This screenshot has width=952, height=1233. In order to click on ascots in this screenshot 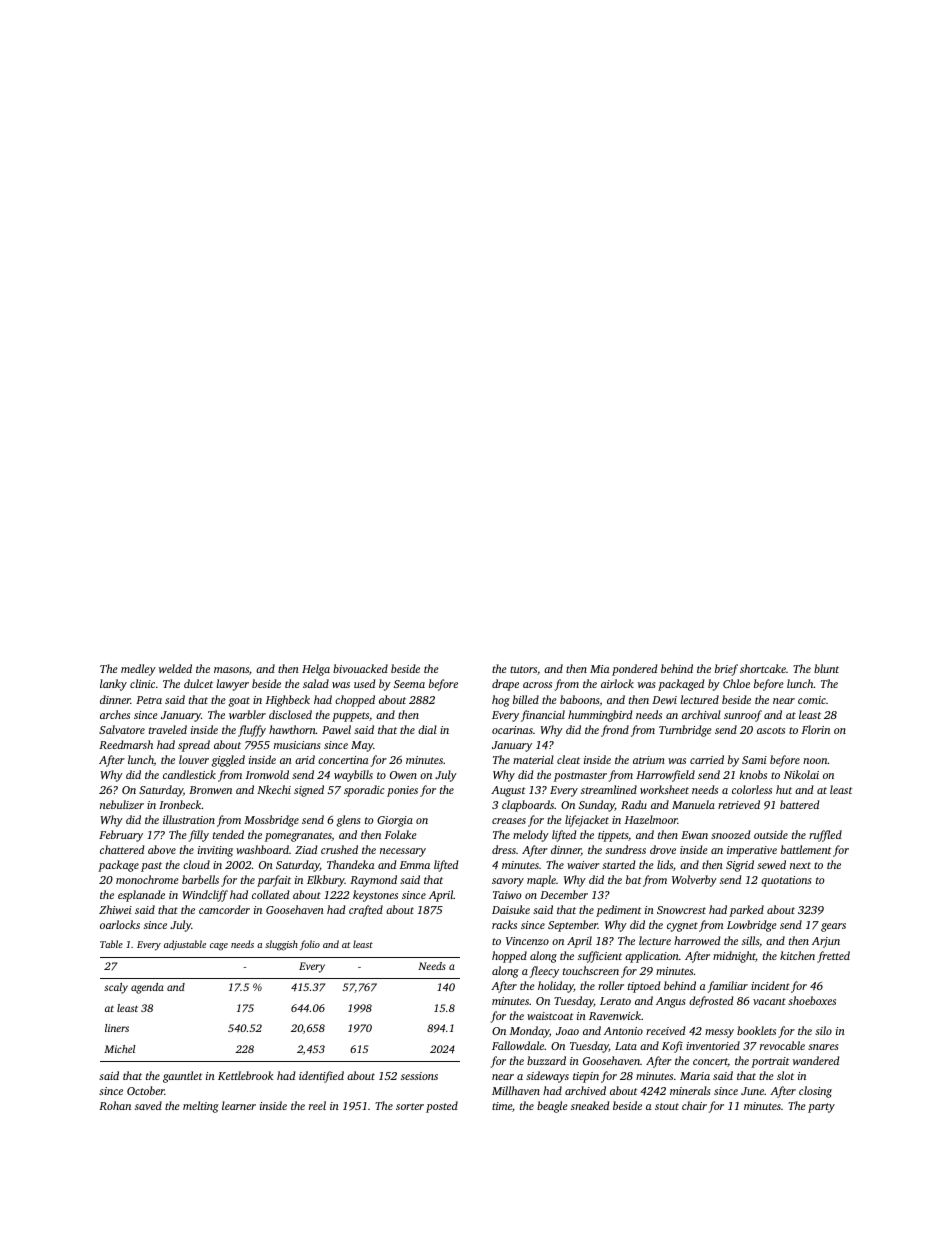, I will do `click(771, 730)`.
